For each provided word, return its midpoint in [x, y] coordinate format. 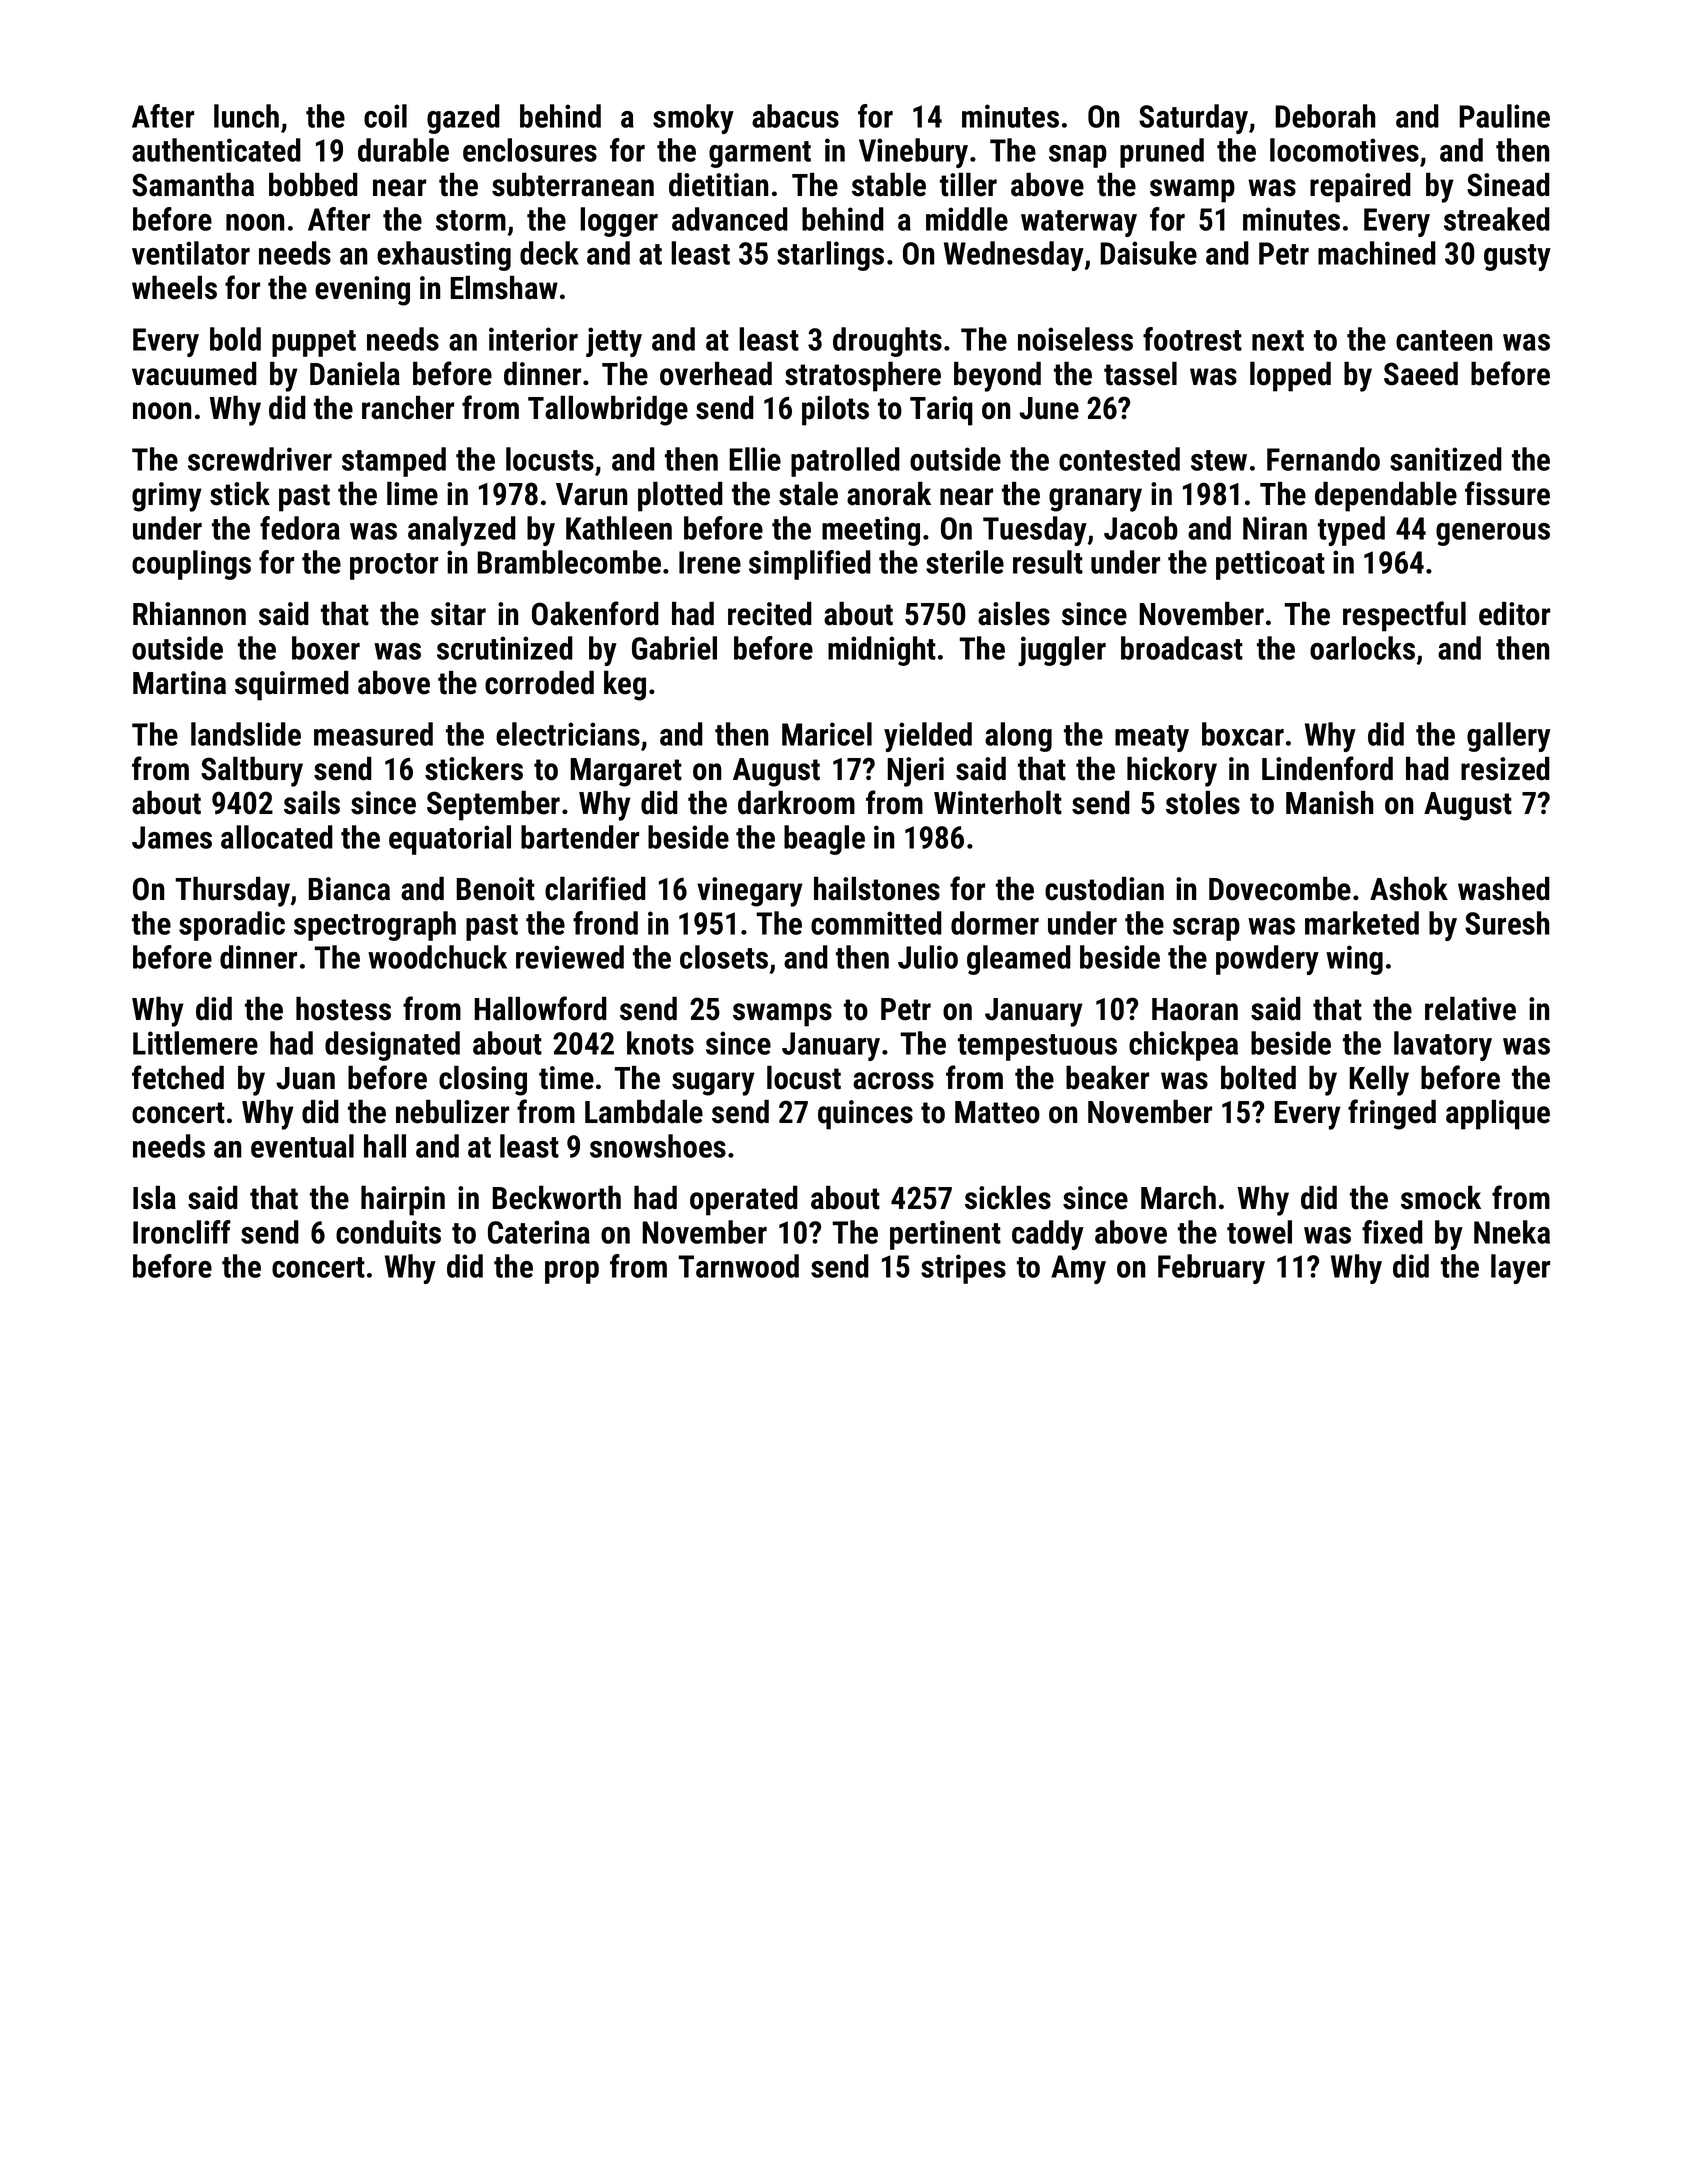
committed [876, 923]
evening [362, 291]
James [172, 837]
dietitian [718, 184]
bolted [1258, 1077]
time [566, 1078]
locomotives [1344, 150]
